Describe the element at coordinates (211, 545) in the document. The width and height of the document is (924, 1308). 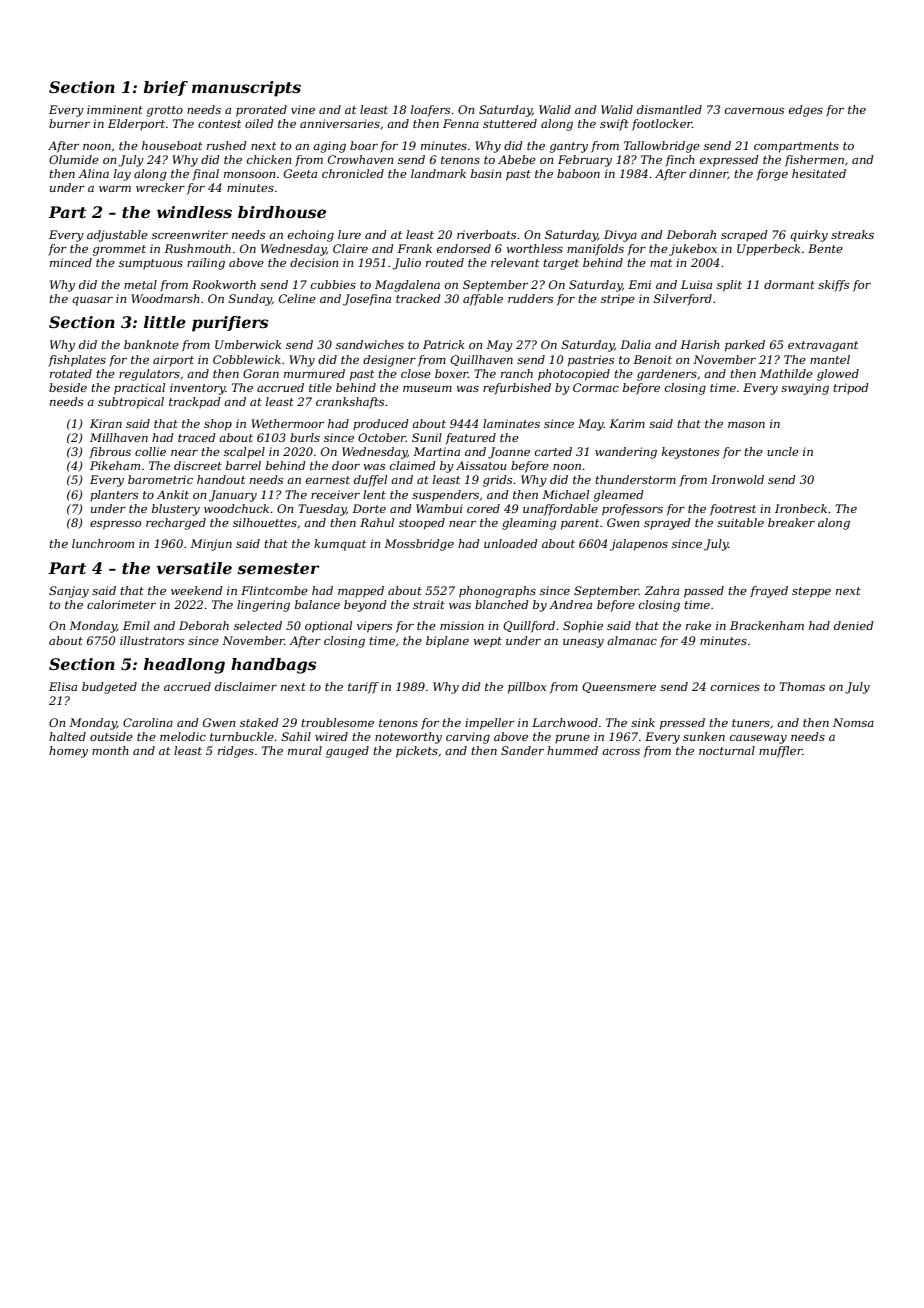
I see `Minjun` at that location.
